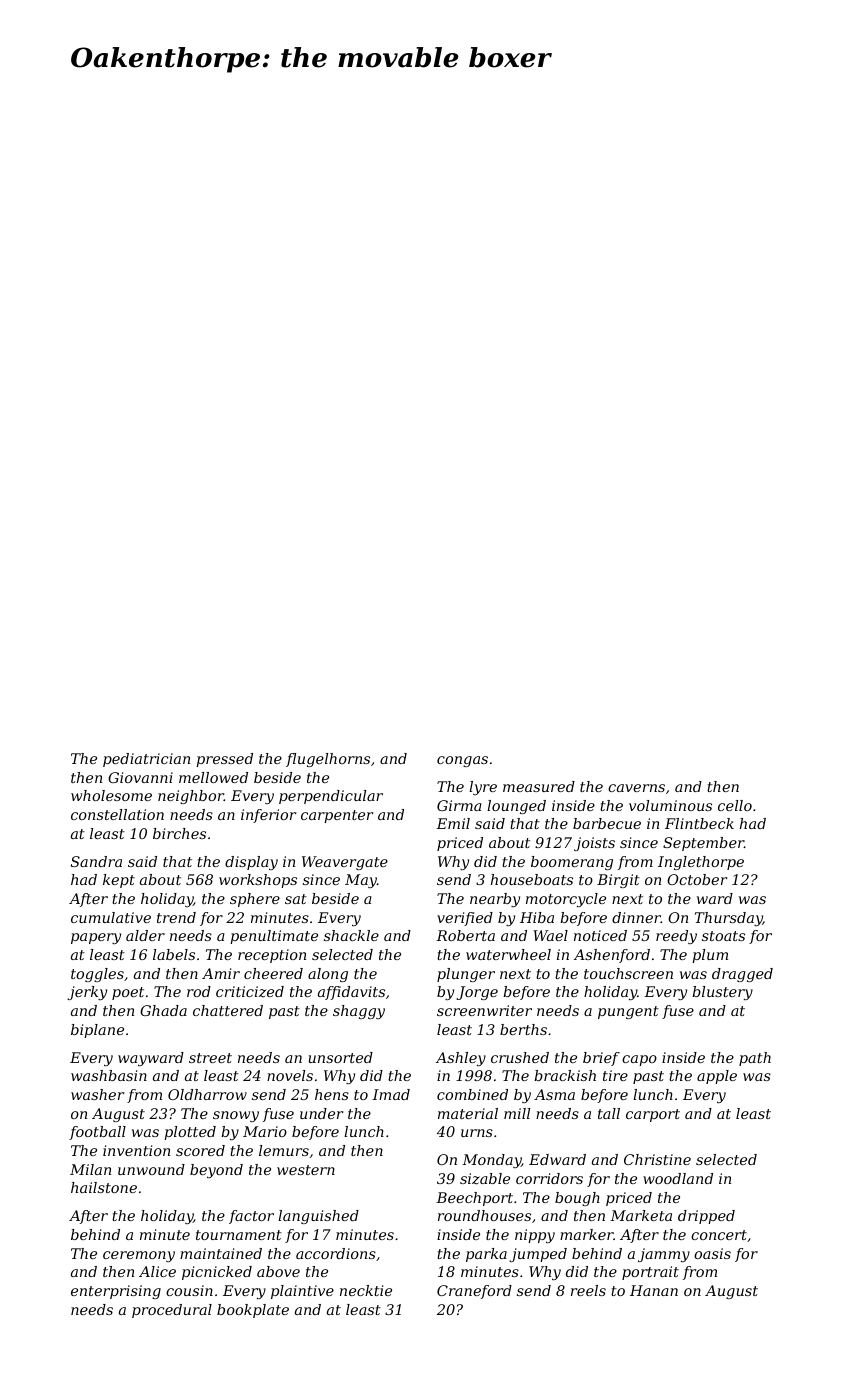  Describe the element at coordinates (104, 1187) in the screenshot. I see `hailstone` at that location.
